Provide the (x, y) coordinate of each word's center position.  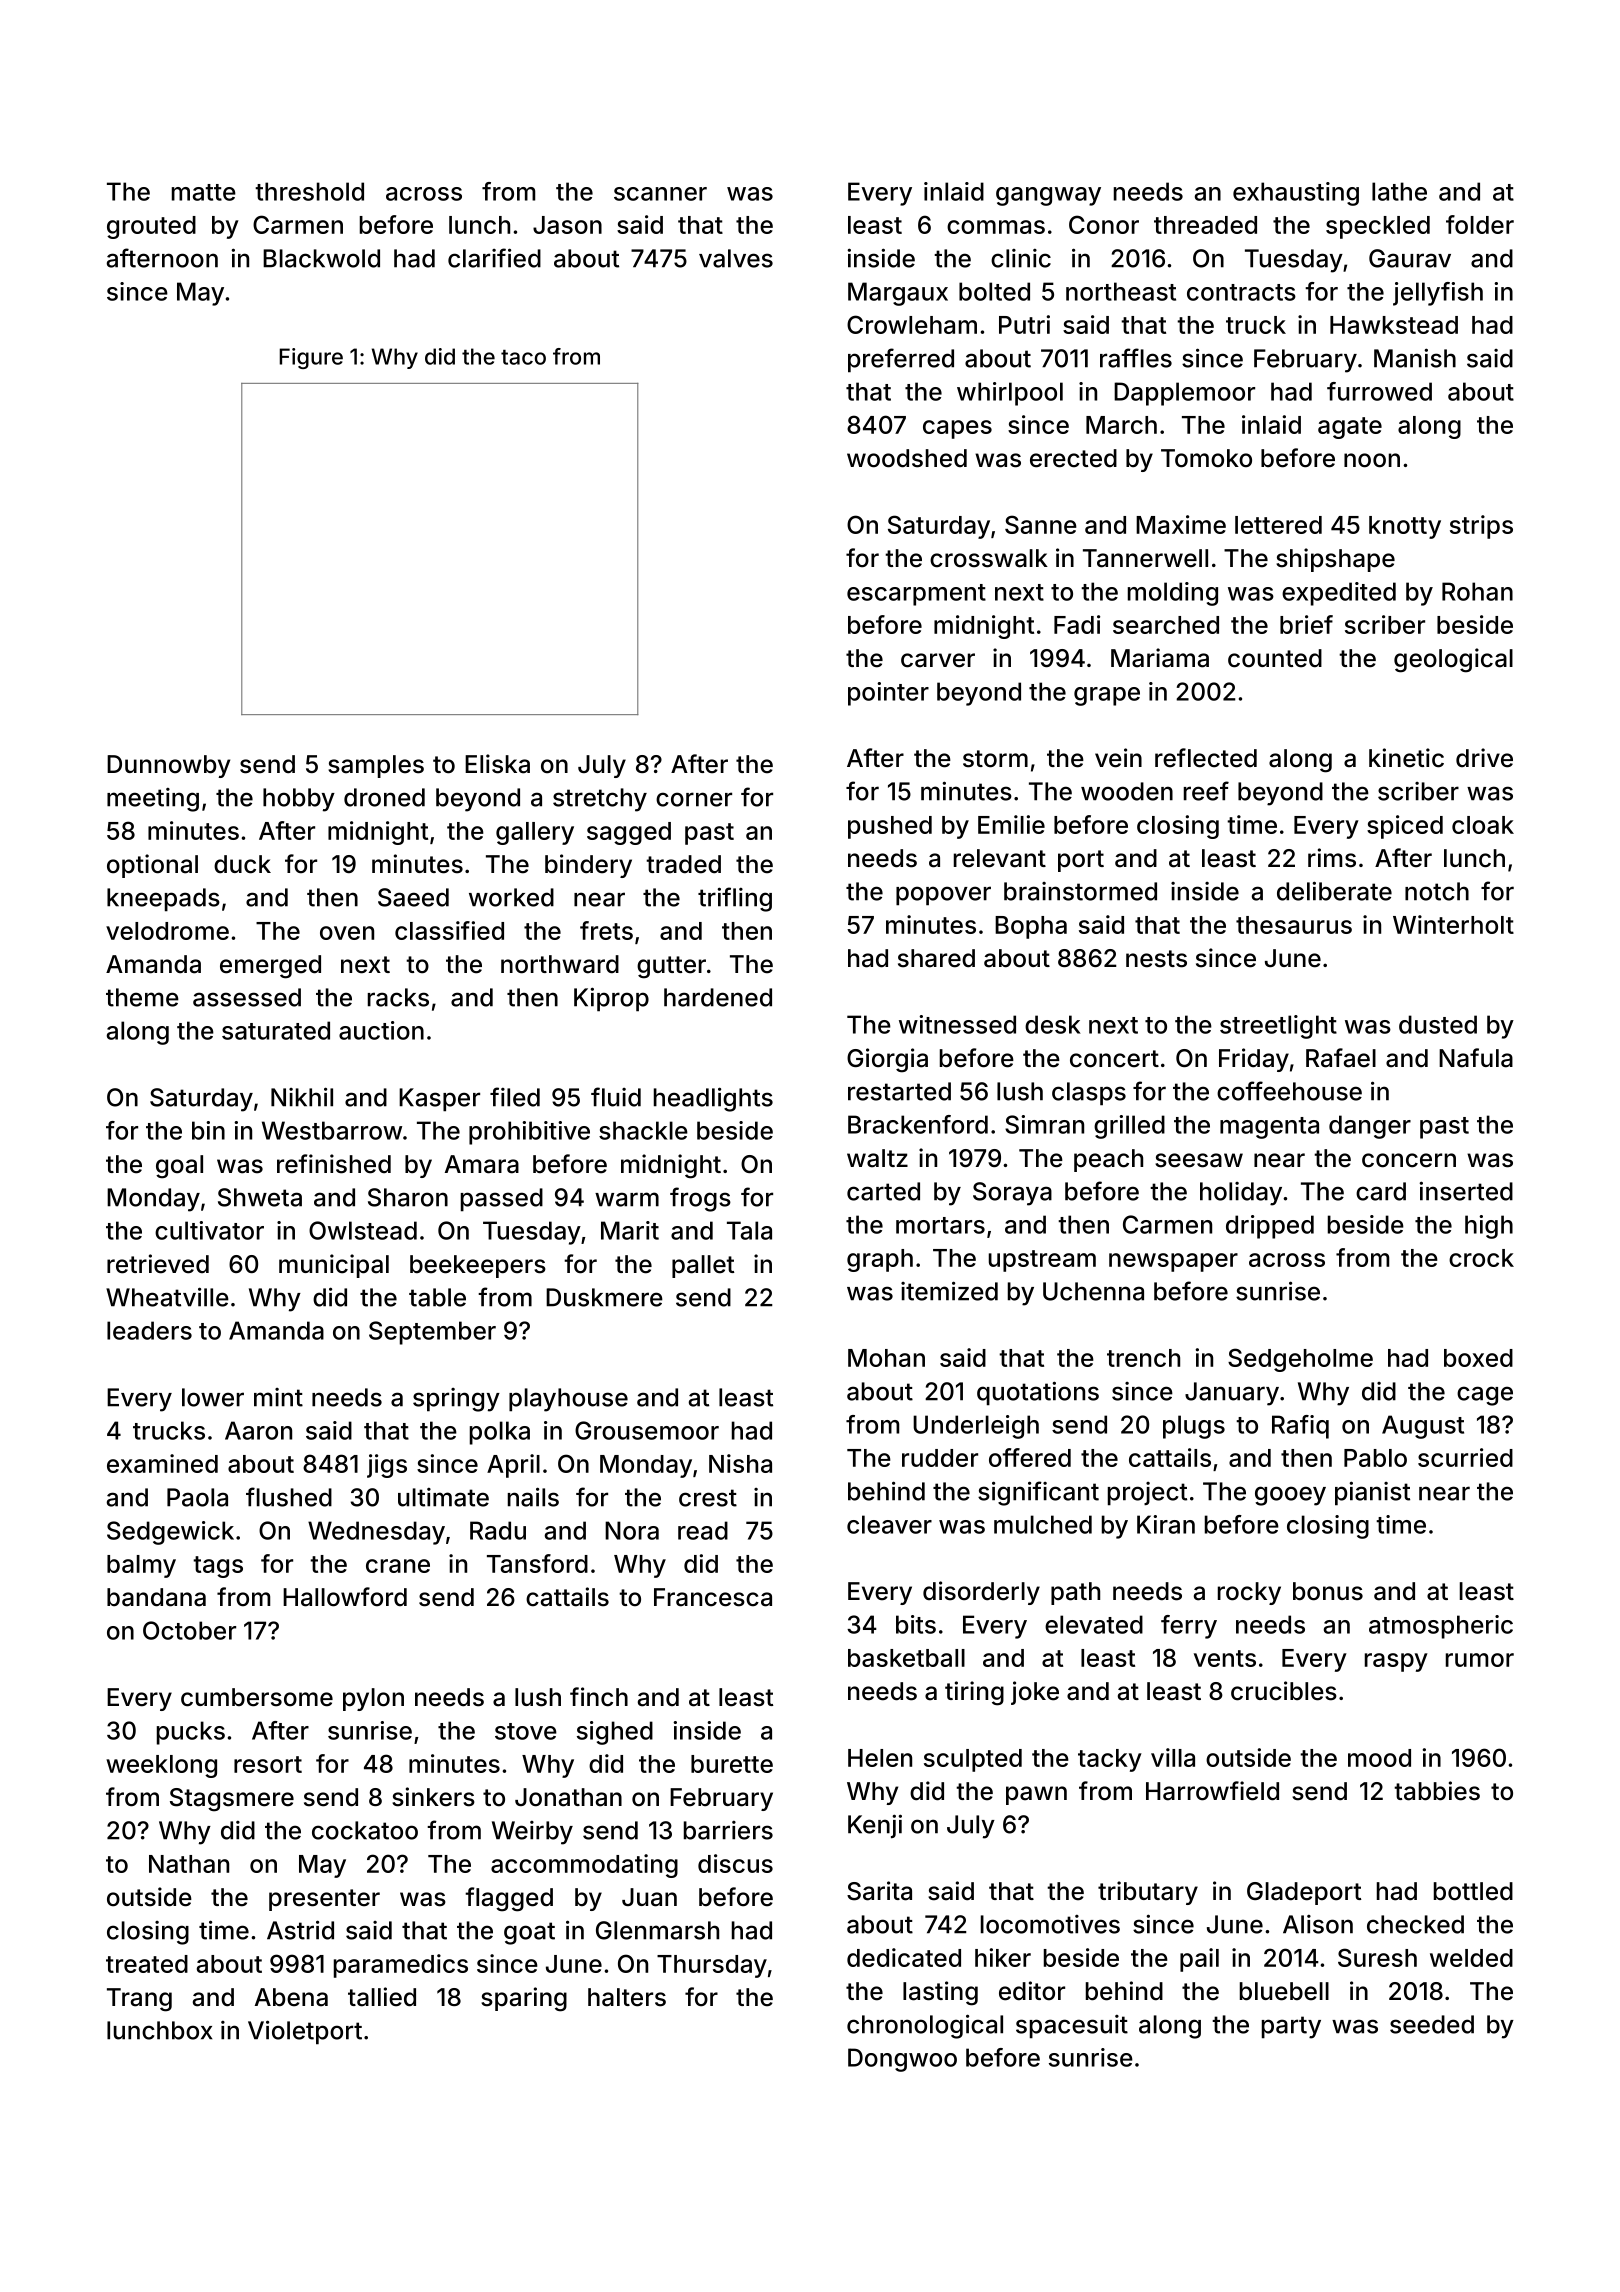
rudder (940, 1458)
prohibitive (529, 1133)
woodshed (907, 458)
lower (213, 1397)
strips (1481, 527)
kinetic (1406, 758)
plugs (1194, 1427)
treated (147, 1964)
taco (523, 357)
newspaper (1173, 1262)
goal (179, 1167)
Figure (311, 358)
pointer (888, 694)
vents (1225, 1658)
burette (732, 1764)
